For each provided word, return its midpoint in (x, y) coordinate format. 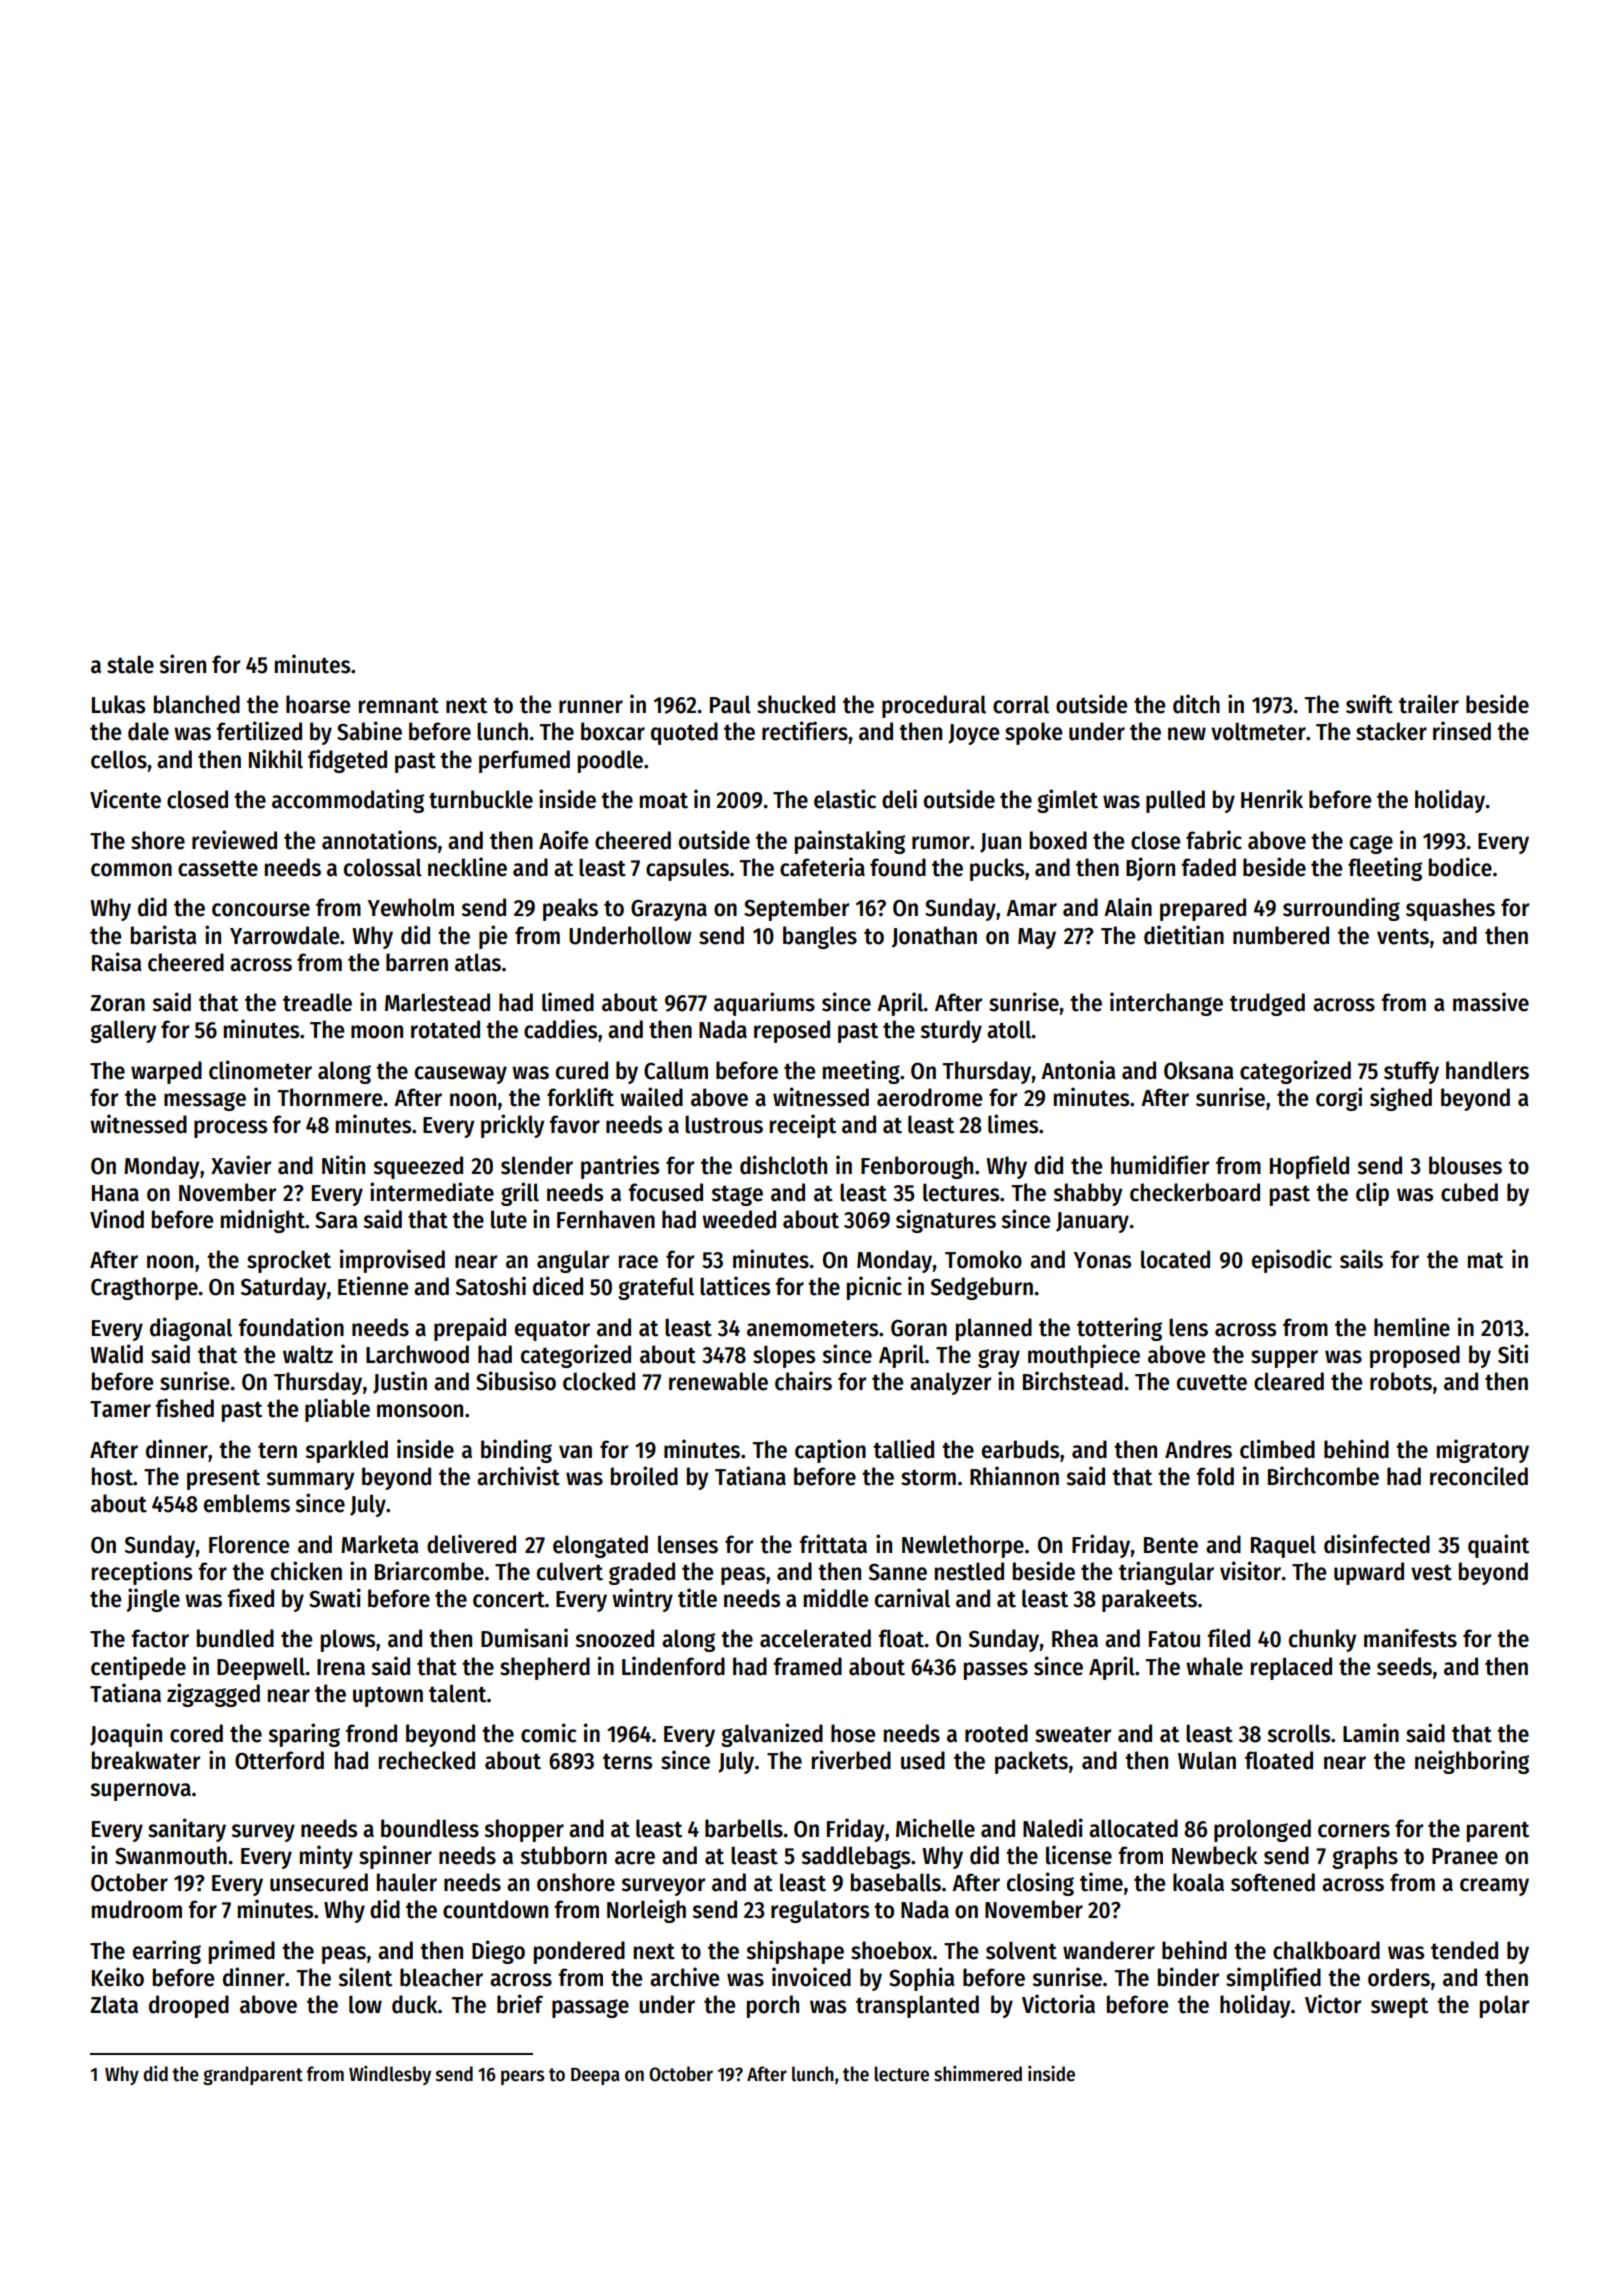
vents (1403, 936)
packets (1031, 1762)
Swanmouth (171, 1855)
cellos (119, 759)
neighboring (1472, 1762)
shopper (524, 1830)
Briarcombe (429, 1571)
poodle (610, 761)
